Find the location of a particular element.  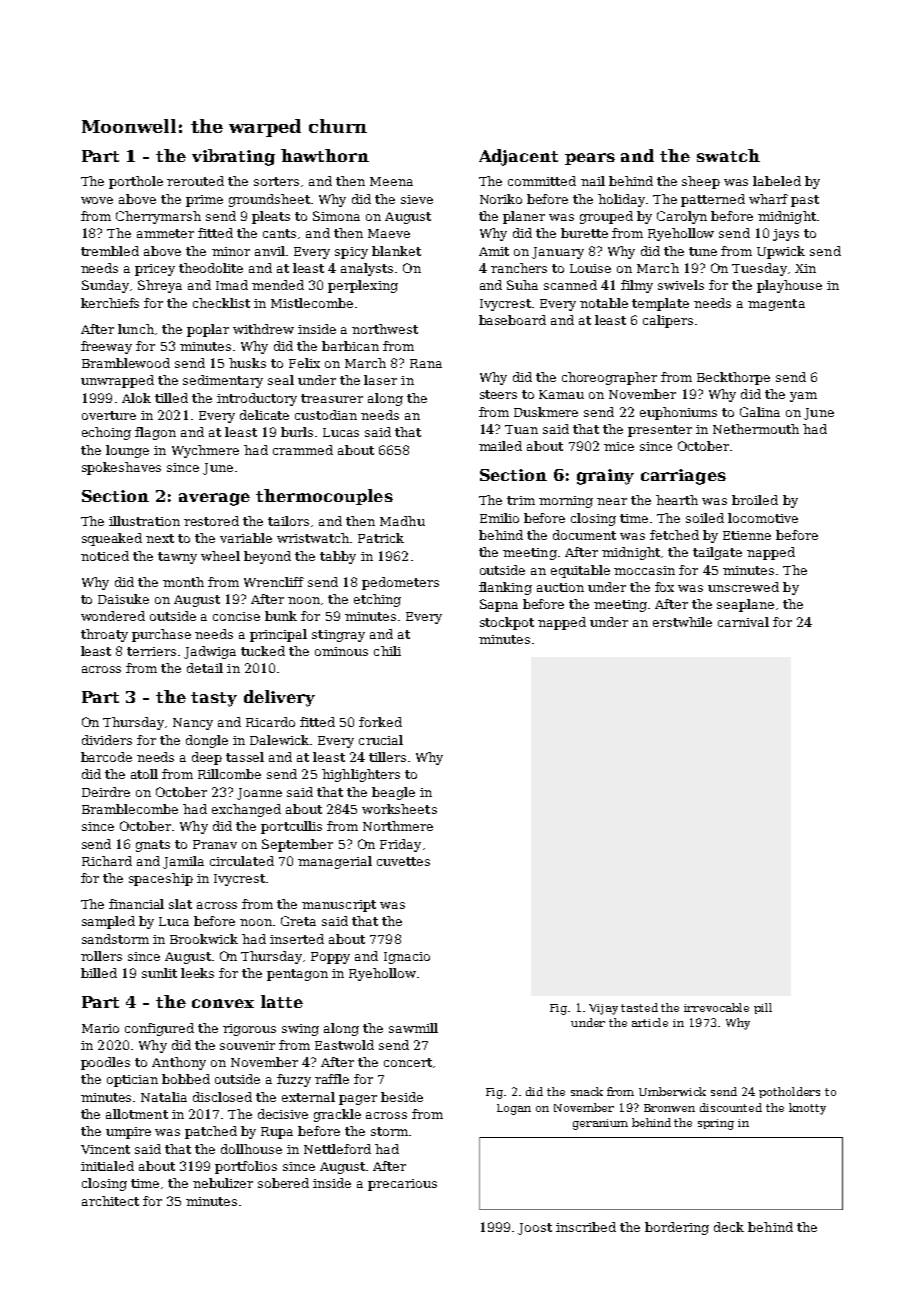

pill is located at coordinates (763, 1008).
